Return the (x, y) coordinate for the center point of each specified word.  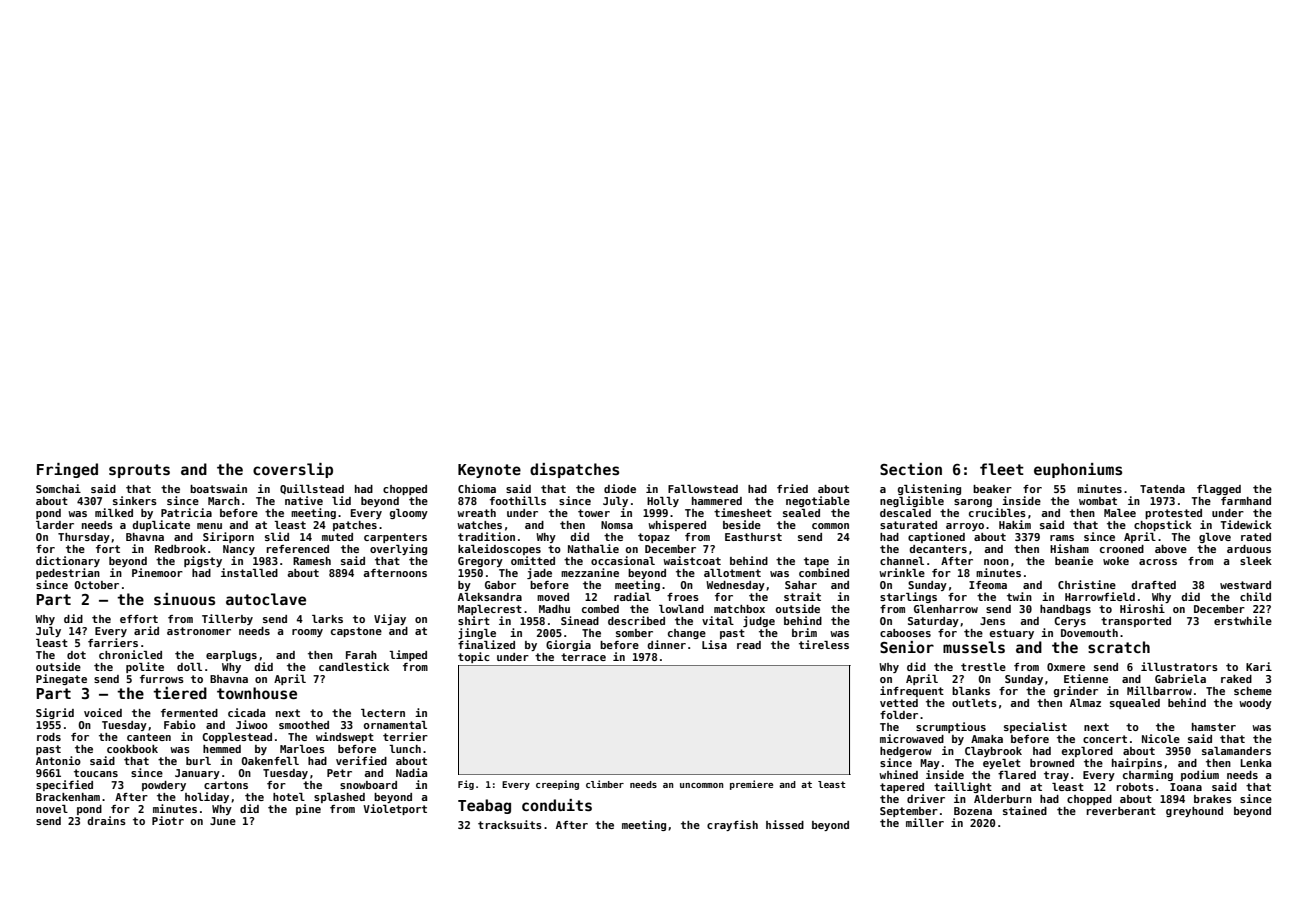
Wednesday (735, 586)
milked (114, 512)
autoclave (266, 599)
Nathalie (593, 548)
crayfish (732, 825)
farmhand (1246, 501)
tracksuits (510, 824)
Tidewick (1246, 524)
